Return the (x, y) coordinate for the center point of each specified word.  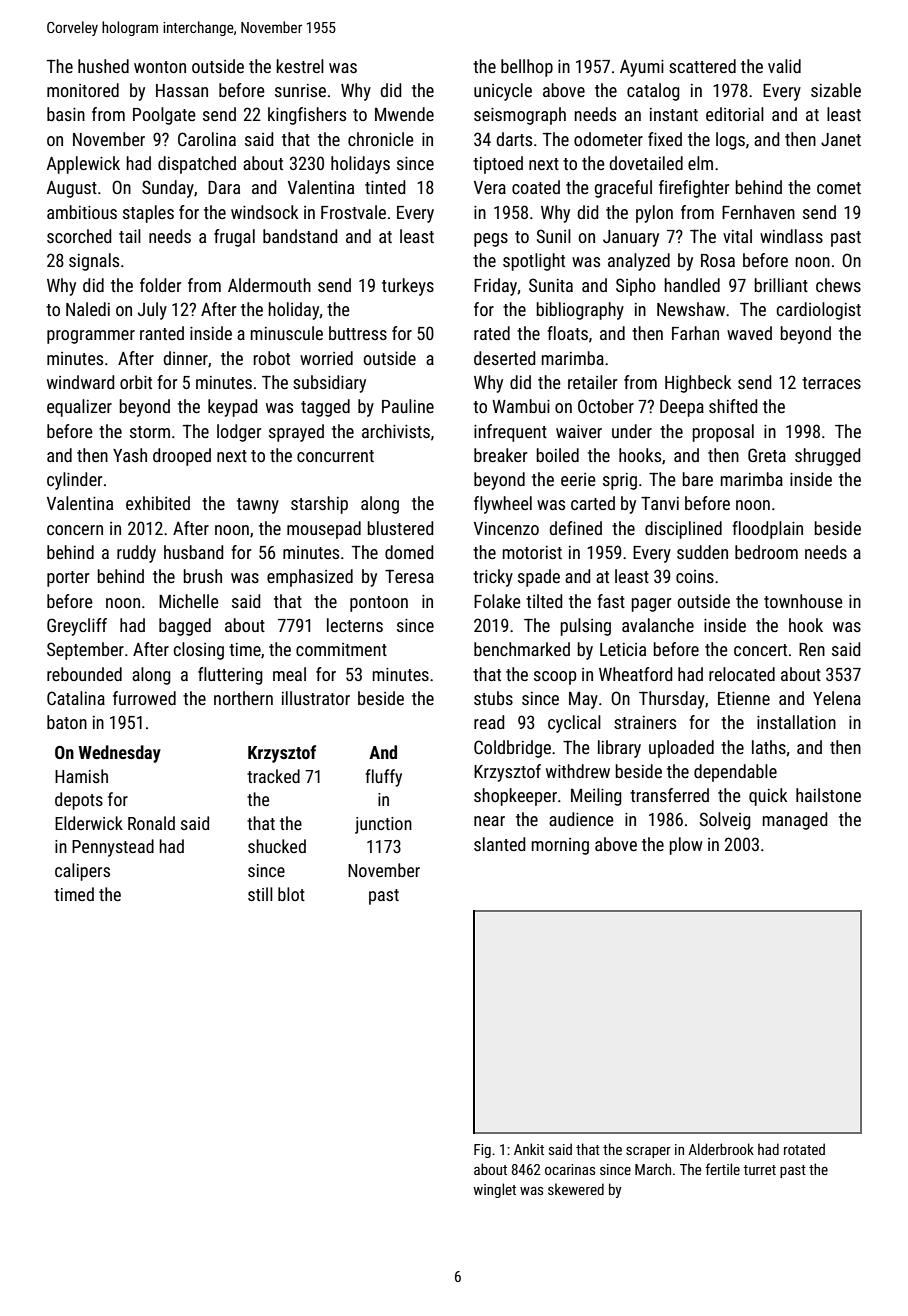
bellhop (527, 68)
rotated (804, 1149)
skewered (576, 1189)
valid (784, 66)
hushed (103, 66)
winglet (494, 1190)
